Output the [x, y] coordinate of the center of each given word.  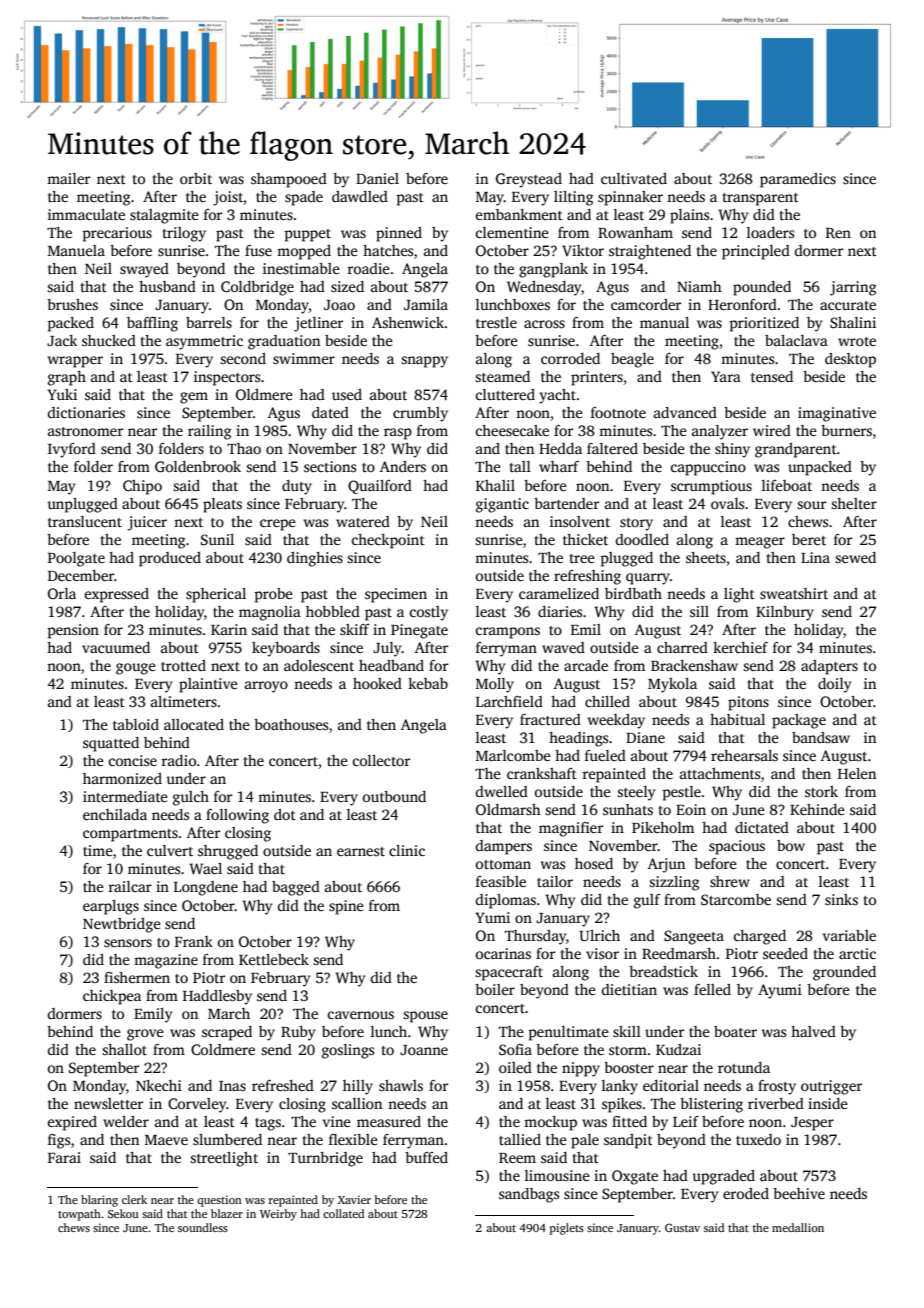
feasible [501, 881]
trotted [183, 665]
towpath [79, 1215]
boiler [495, 989]
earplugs [111, 907]
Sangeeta [694, 937]
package [799, 721]
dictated [762, 827]
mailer [68, 178]
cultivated [634, 178]
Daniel [377, 178]
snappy [424, 362]
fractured [550, 719]
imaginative [837, 414]
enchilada [115, 814]
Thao [244, 448]
